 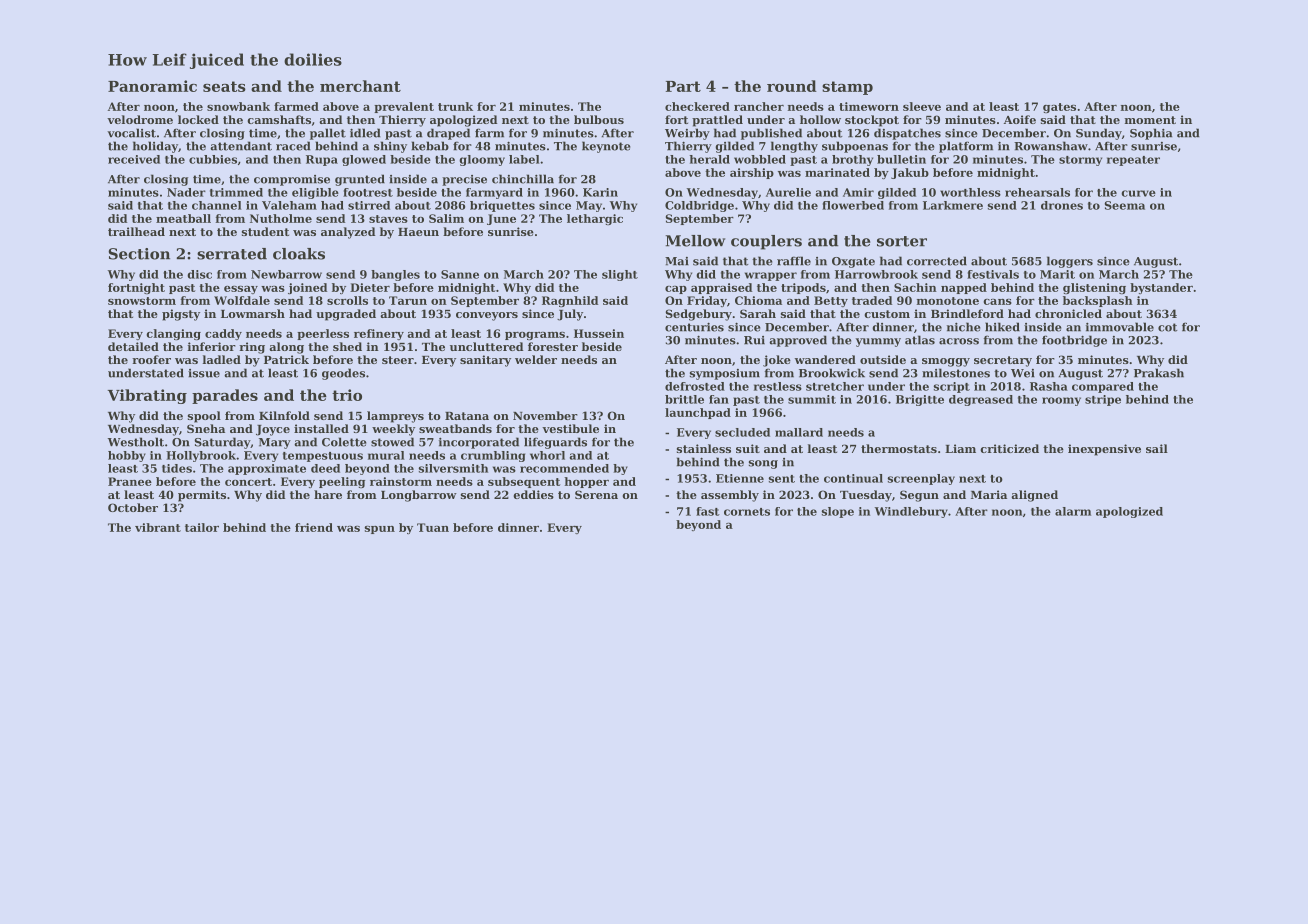 What do you see at coordinates (386, 455) in the screenshot?
I see `mural` at bounding box center [386, 455].
